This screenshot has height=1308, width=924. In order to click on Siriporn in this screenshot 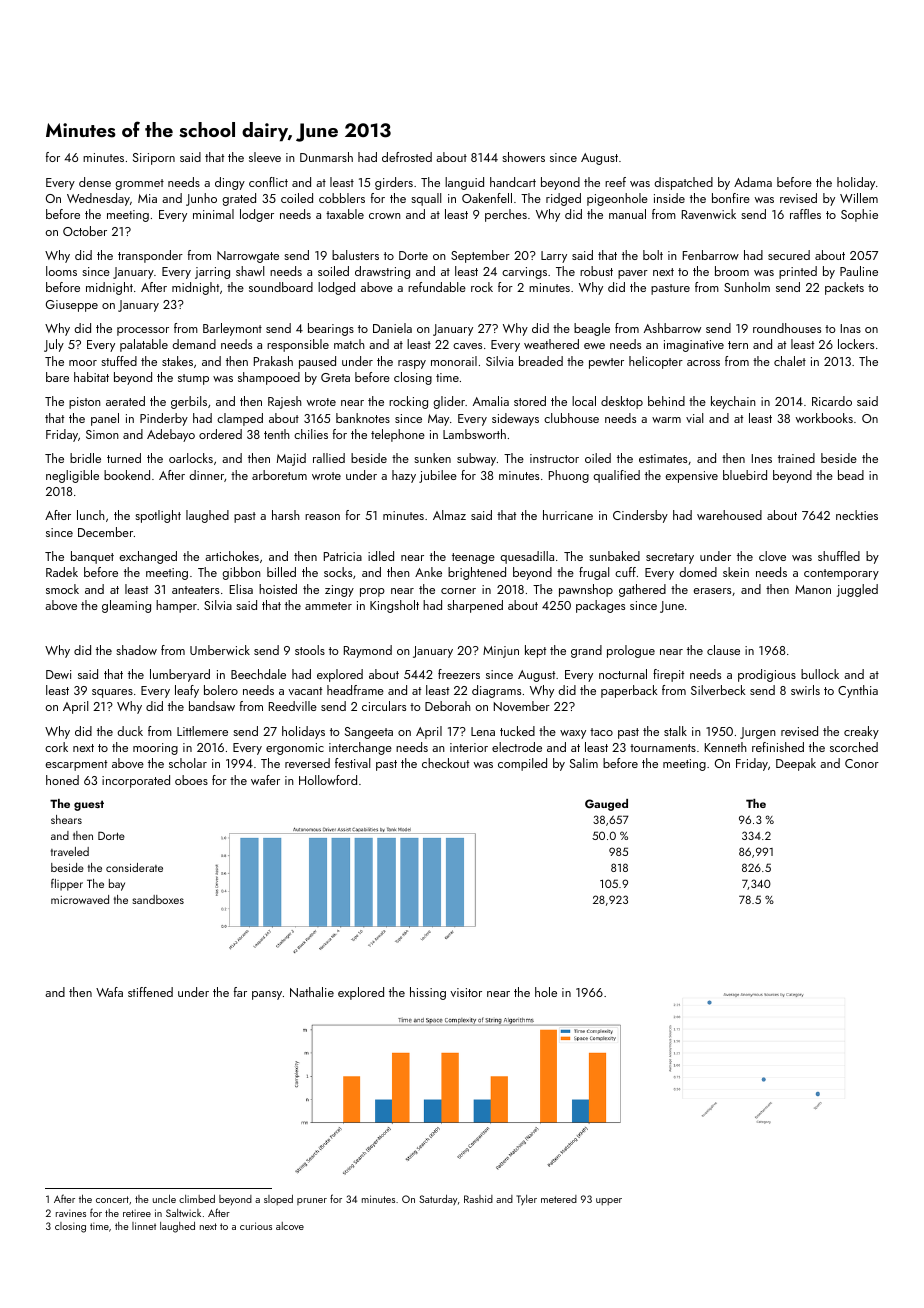, I will do `click(154, 159)`.
